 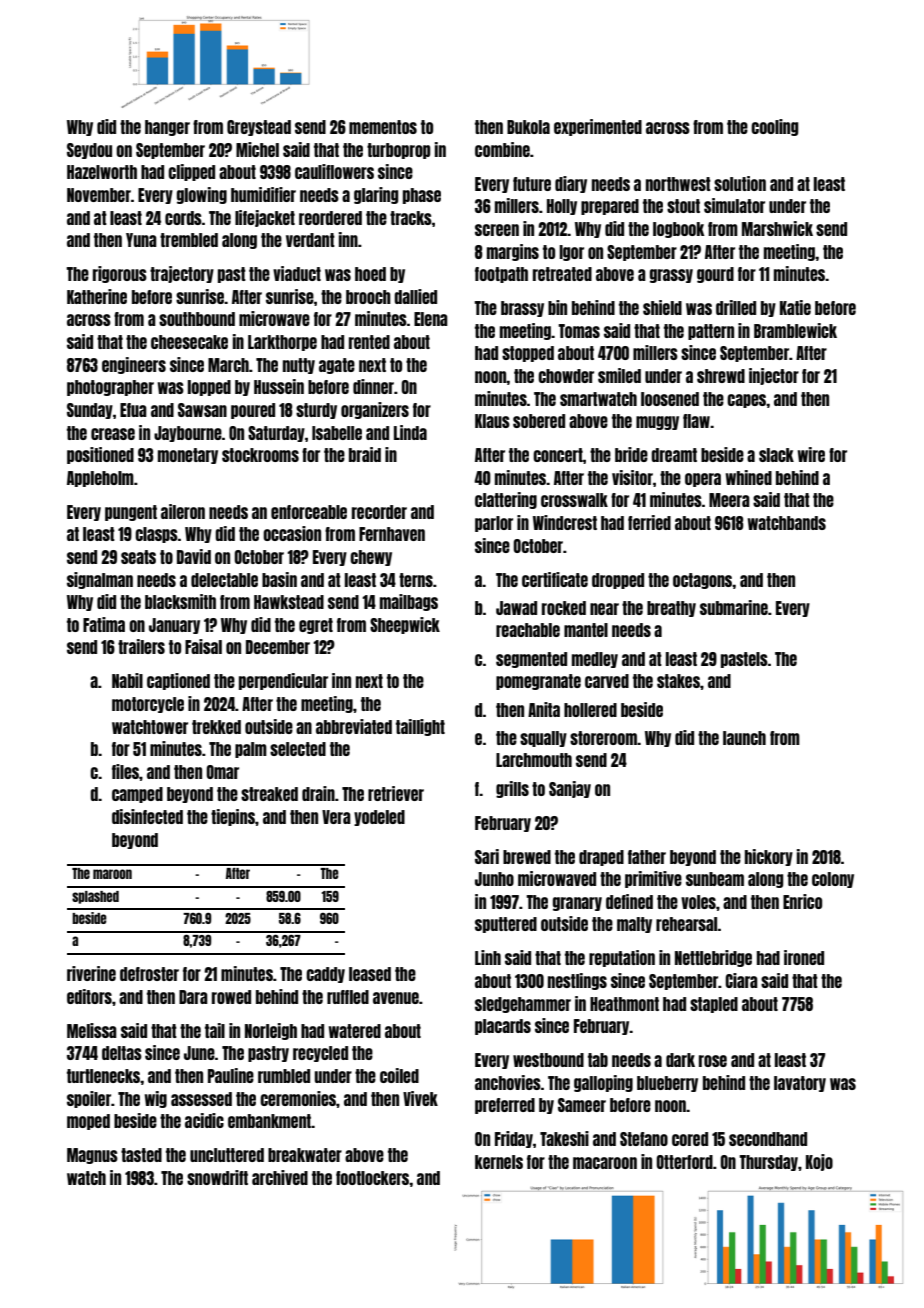 What do you see at coordinates (305, 1155) in the screenshot?
I see `breakwater` at bounding box center [305, 1155].
